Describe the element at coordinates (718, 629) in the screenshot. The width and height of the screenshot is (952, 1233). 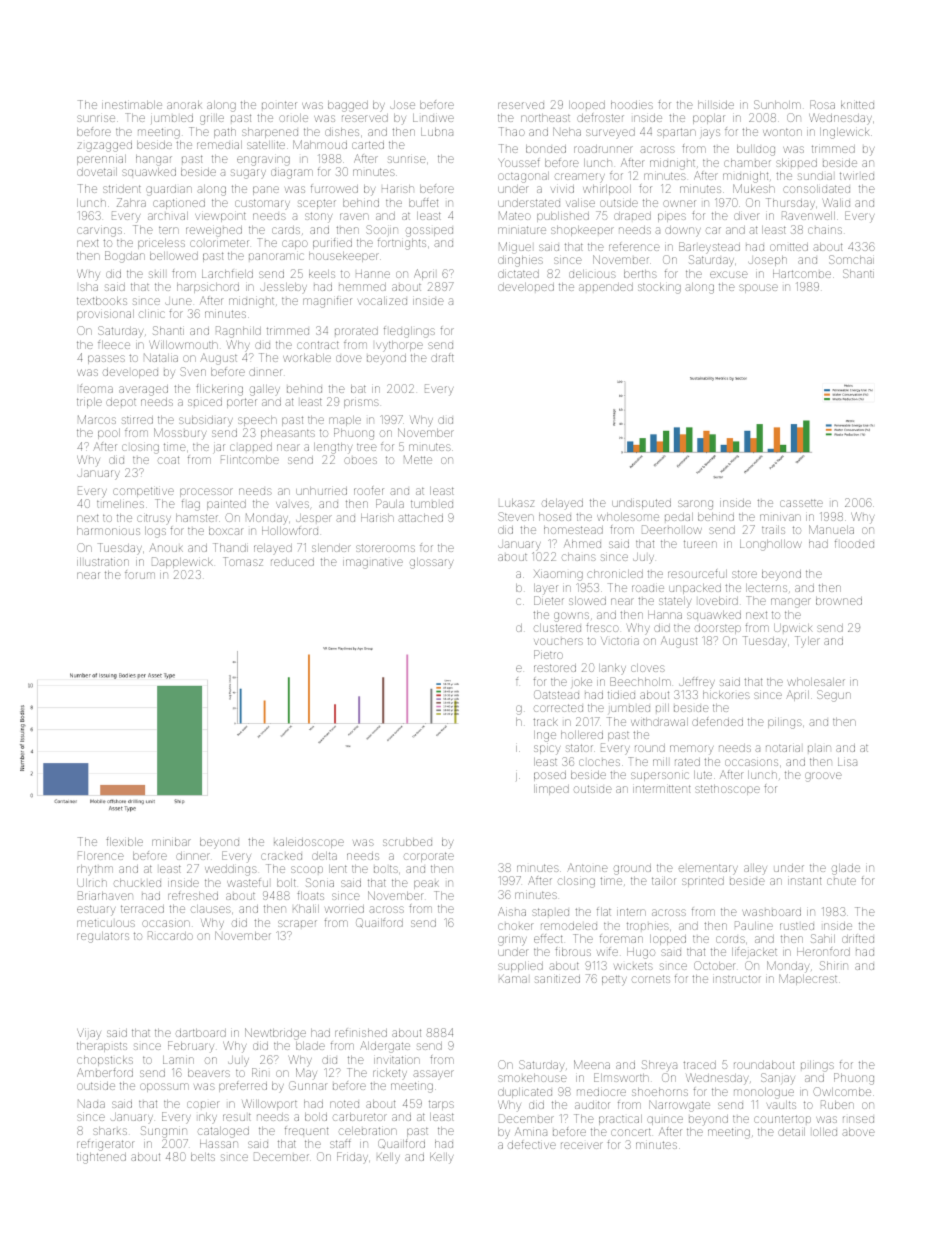
I see `doorstep` at that location.
